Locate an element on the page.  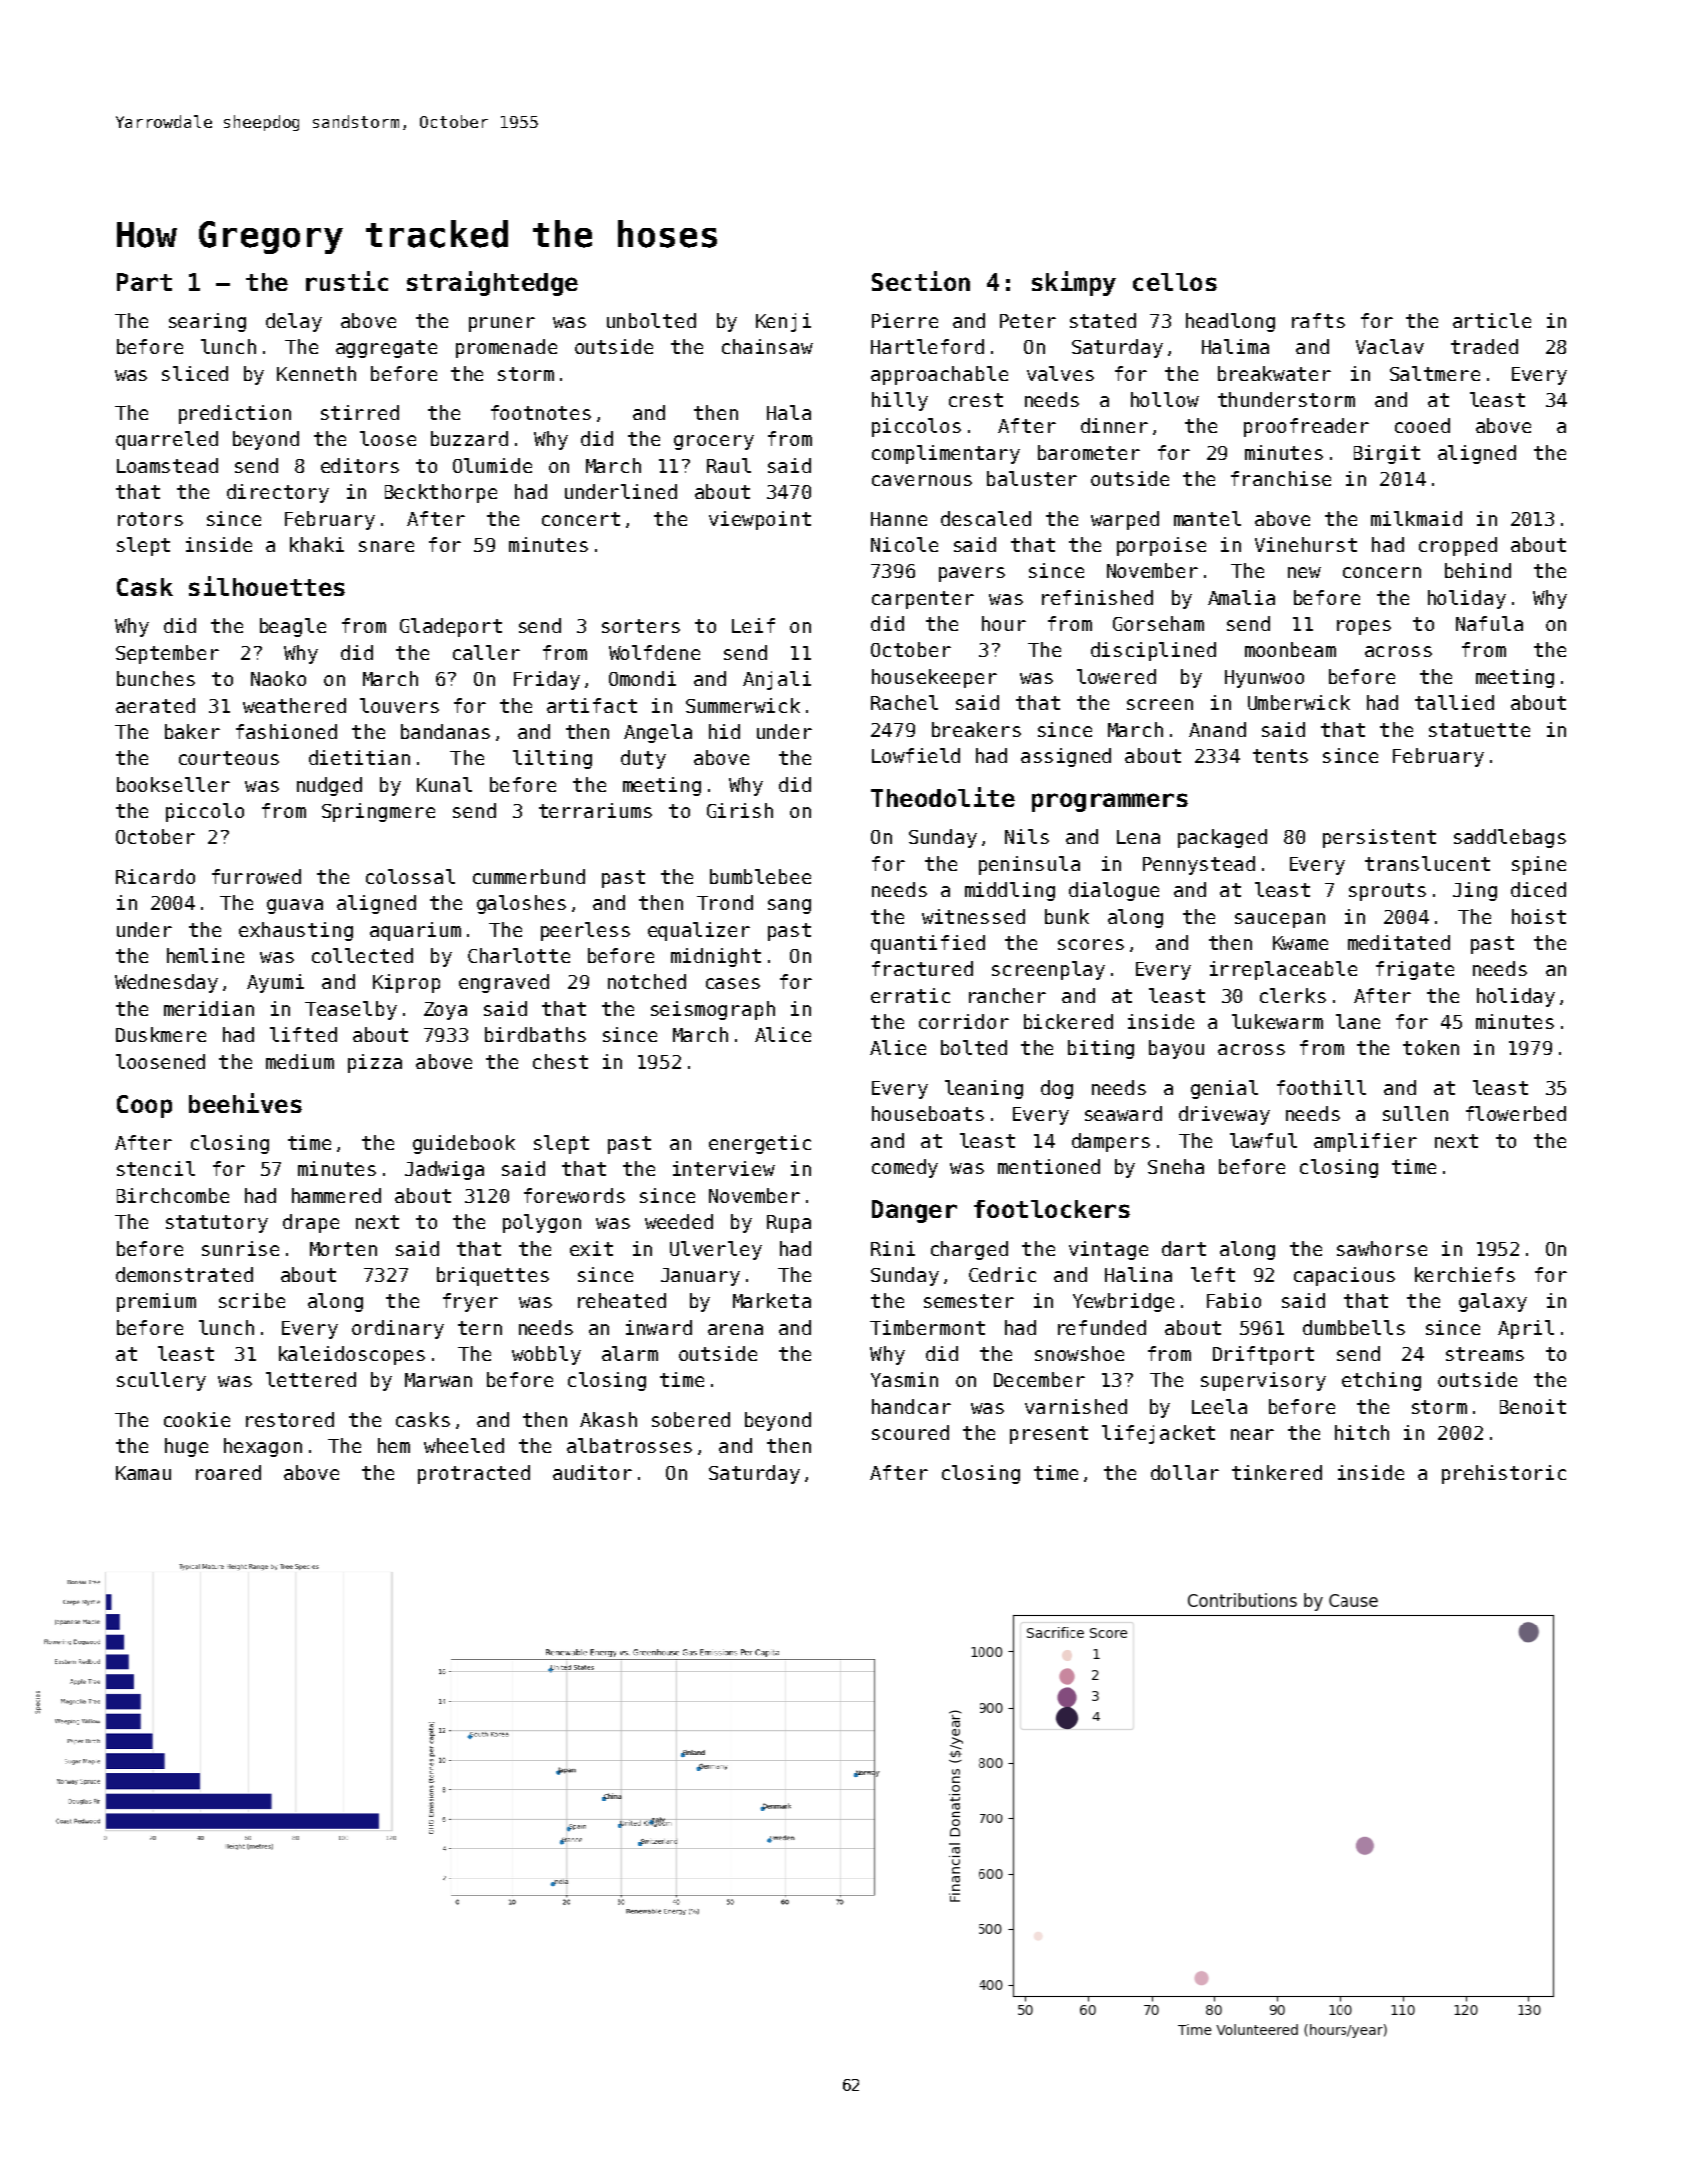
Wolfdene is located at coordinates (654, 652).
